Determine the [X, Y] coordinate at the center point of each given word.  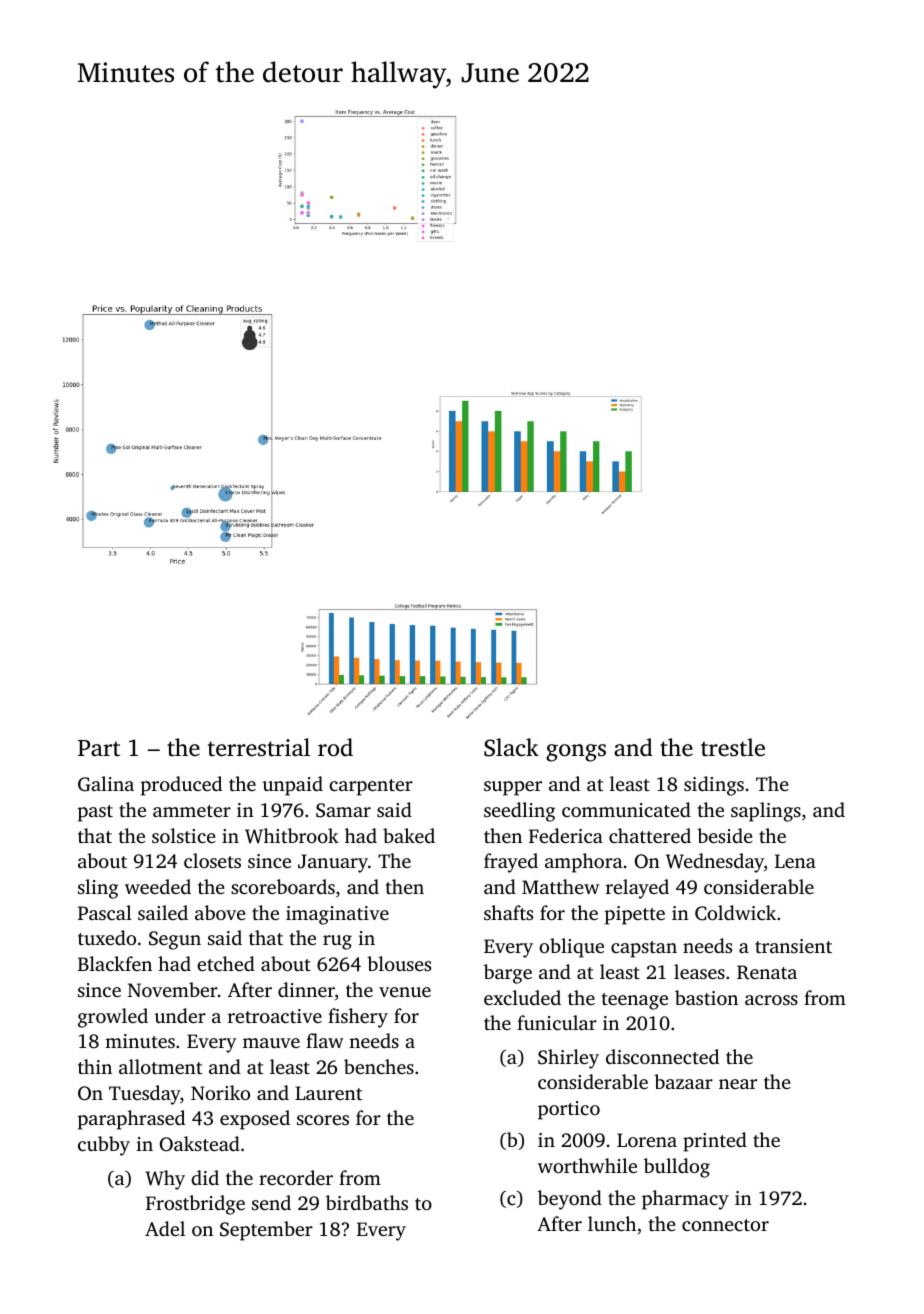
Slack [511, 747]
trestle [733, 747]
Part [99, 748]
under [180, 1015]
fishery [358, 1018]
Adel [165, 1228]
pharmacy [685, 1200]
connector [725, 1225]
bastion [706, 997]
